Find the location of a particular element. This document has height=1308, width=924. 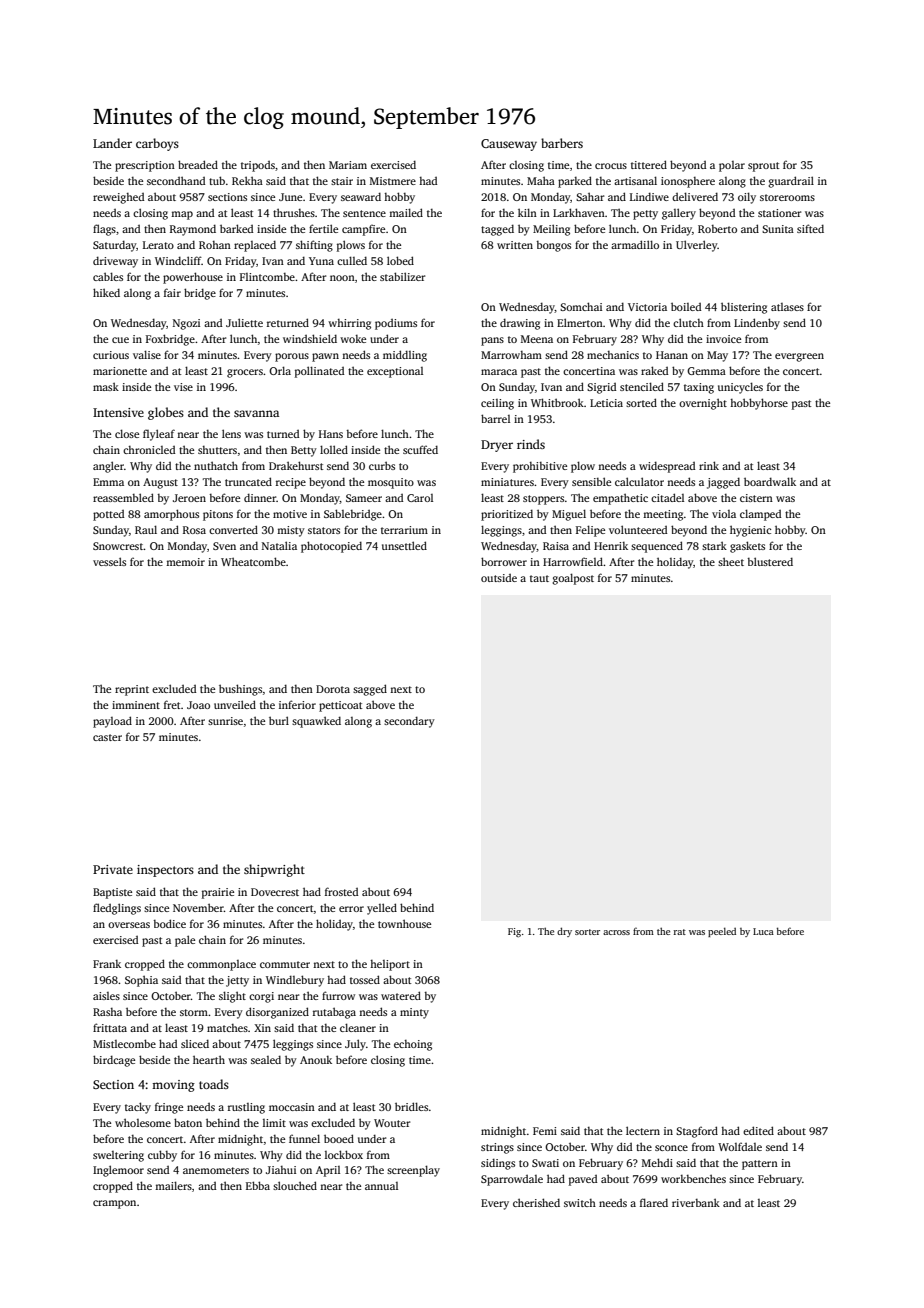

sprout is located at coordinates (763, 167).
